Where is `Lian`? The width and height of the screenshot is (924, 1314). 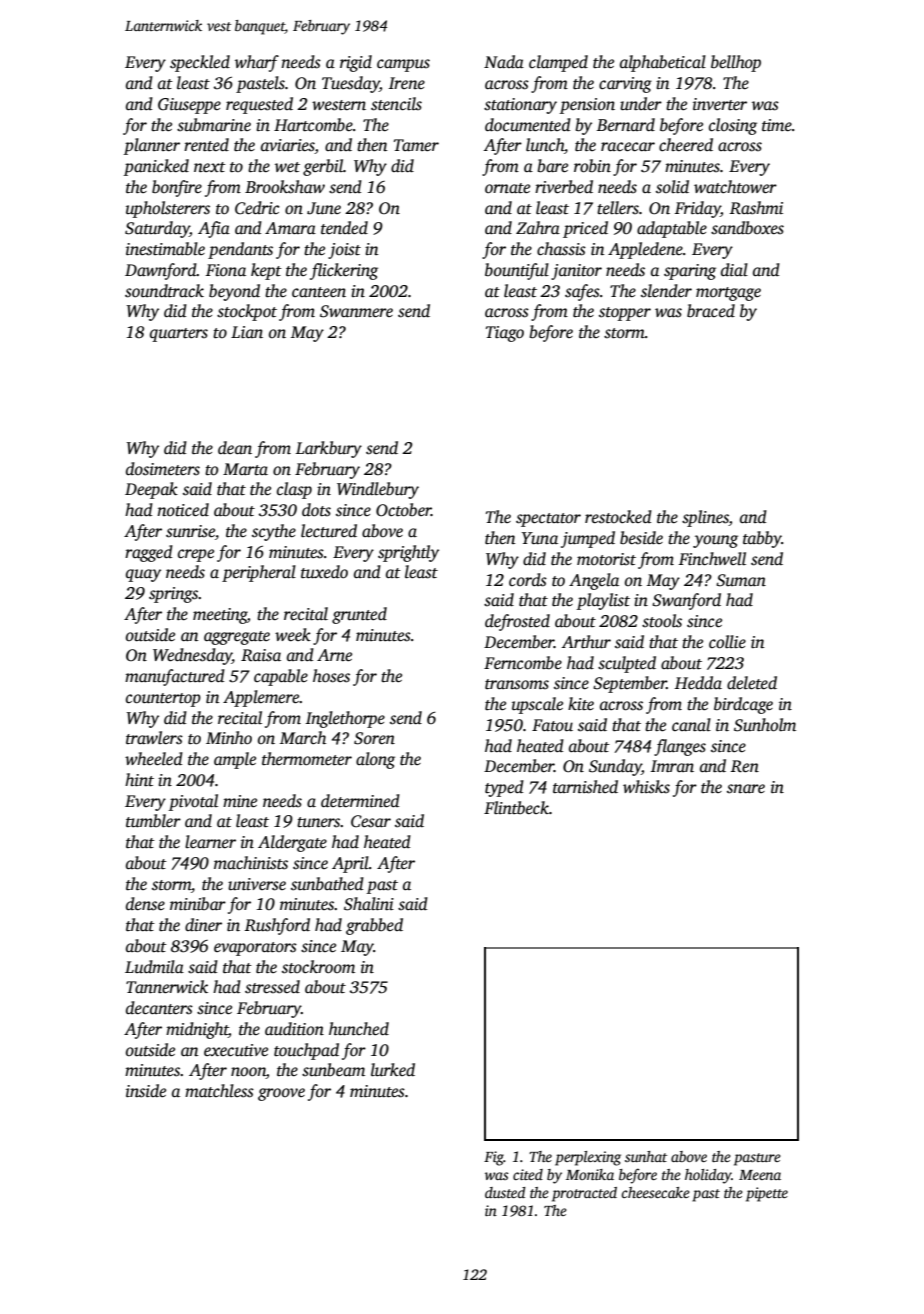
Lian is located at coordinates (247, 332).
